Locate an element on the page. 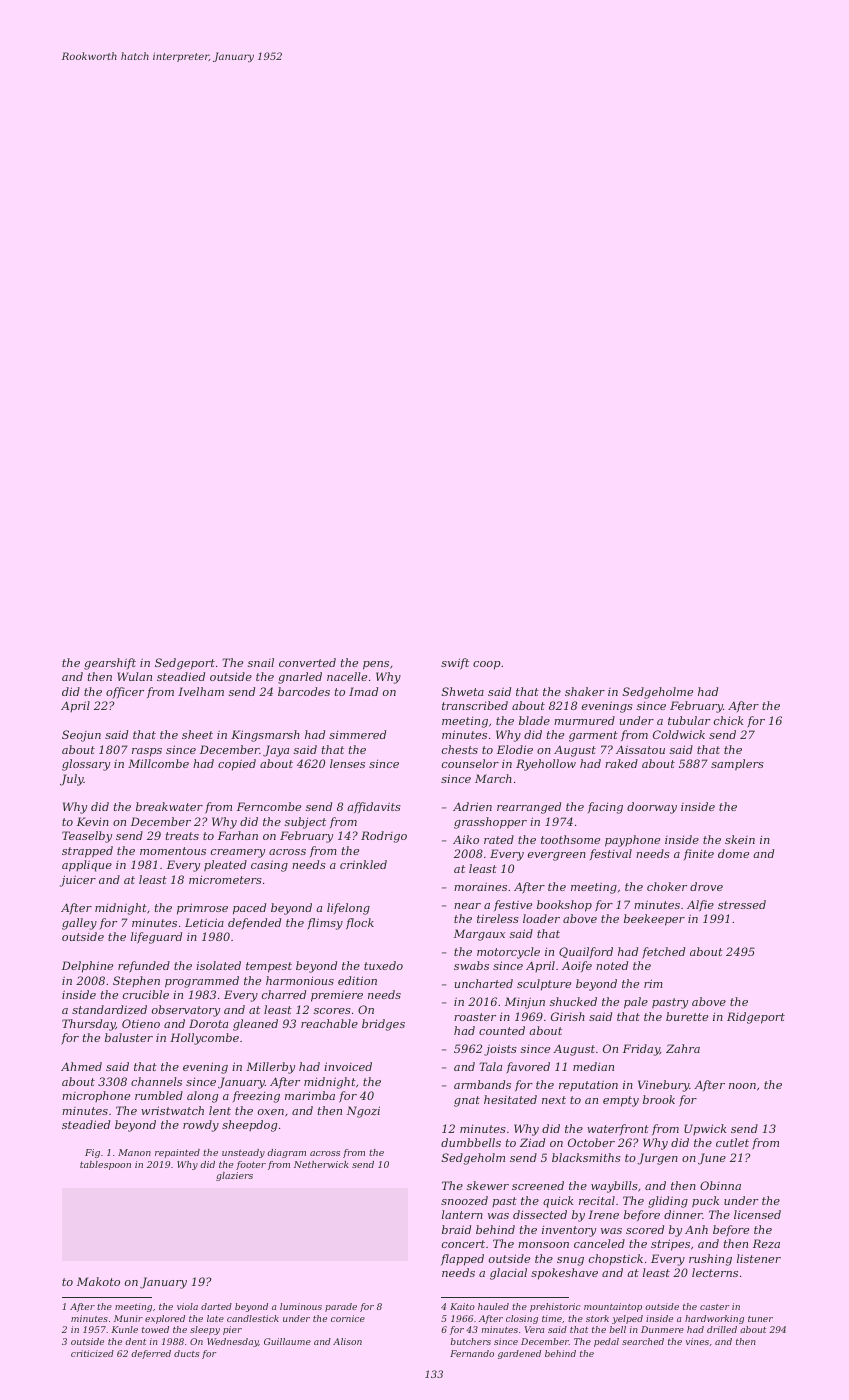 Image resolution: width=849 pixels, height=1400 pixels. barcodes is located at coordinates (304, 691).
